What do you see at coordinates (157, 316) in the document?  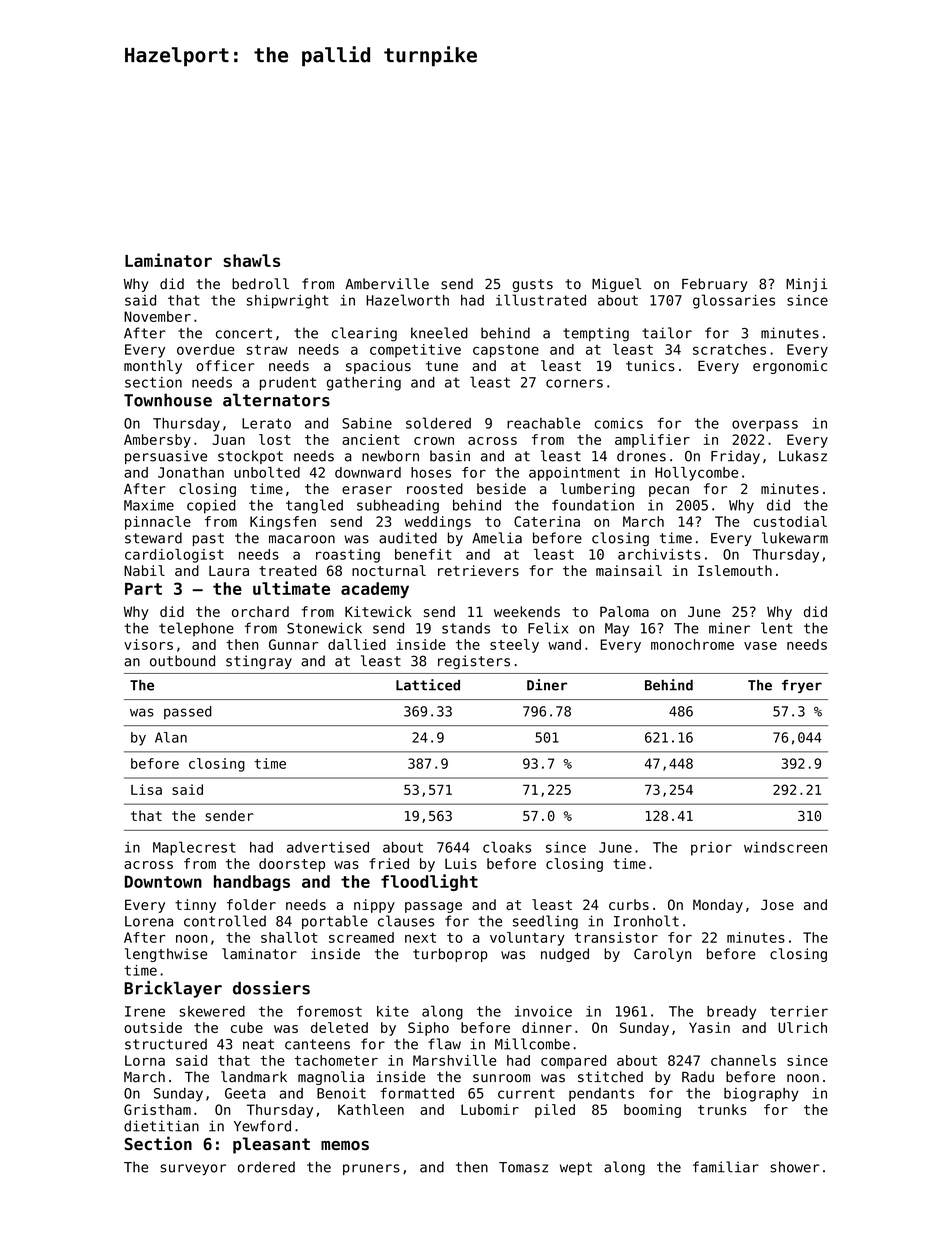 I see `November` at bounding box center [157, 316].
